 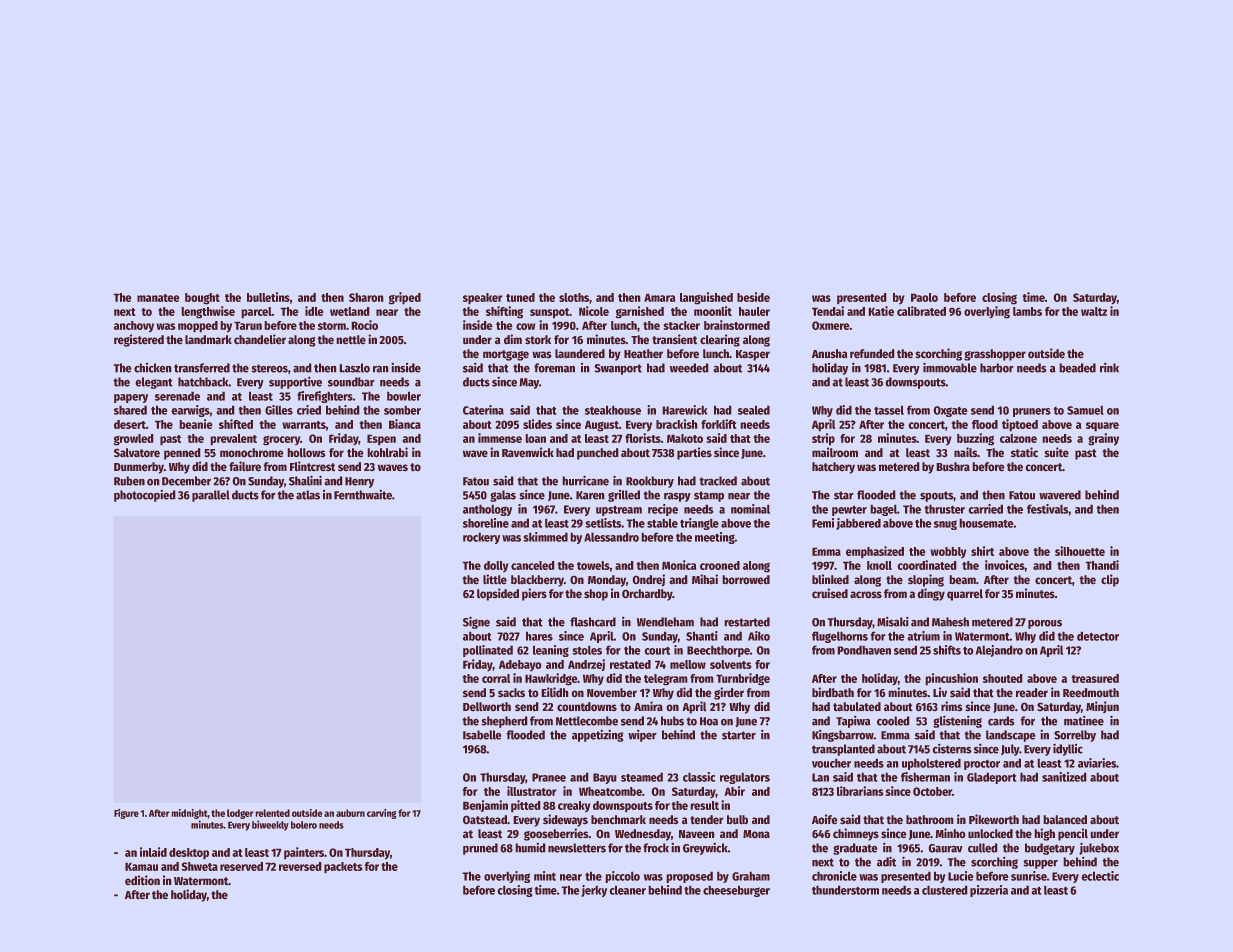 What do you see at coordinates (594, 891) in the document?
I see `jerky` at bounding box center [594, 891].
